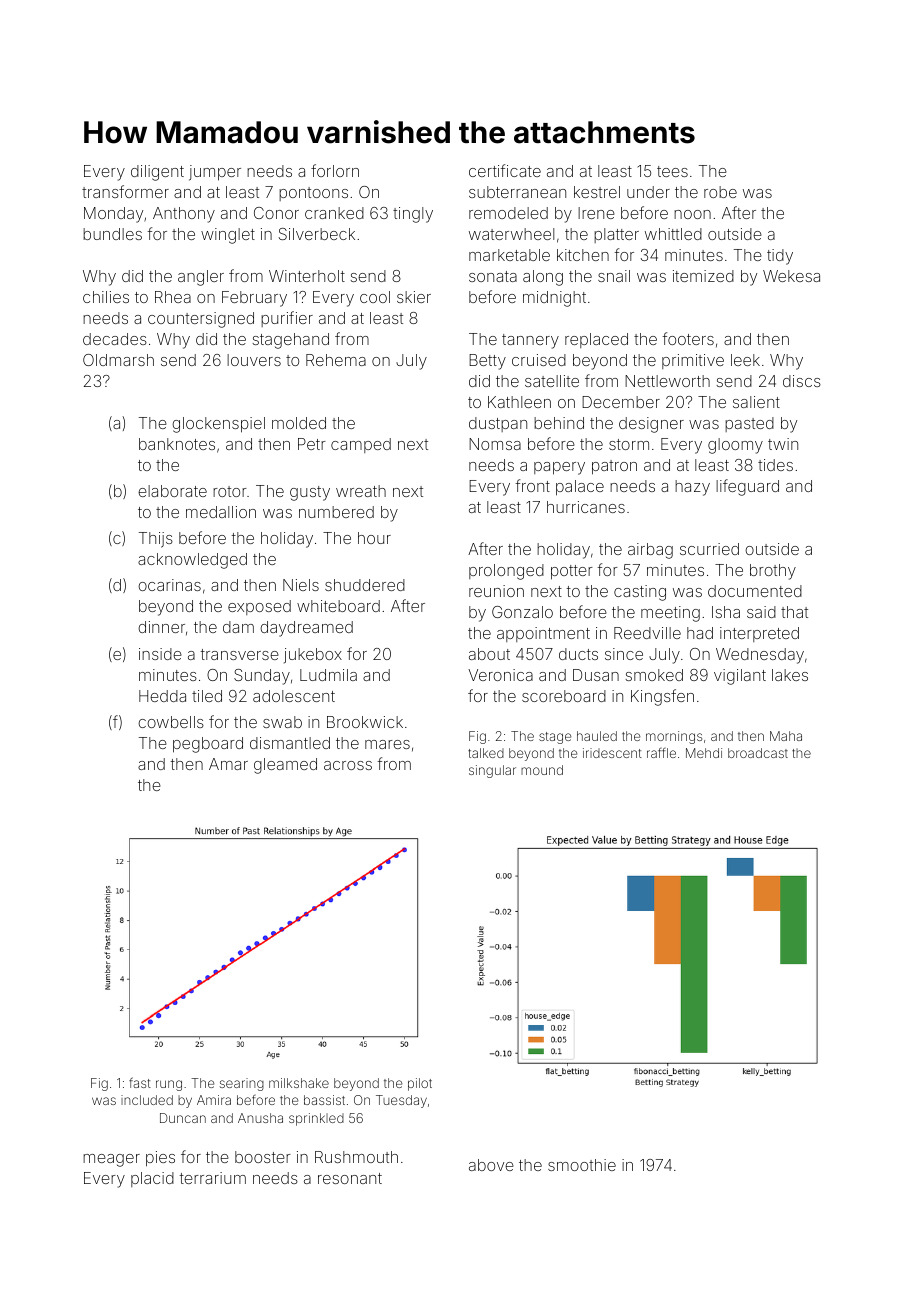  Describe the element at coordinates (111, 1160) in the document. I see `meager` at that location.
